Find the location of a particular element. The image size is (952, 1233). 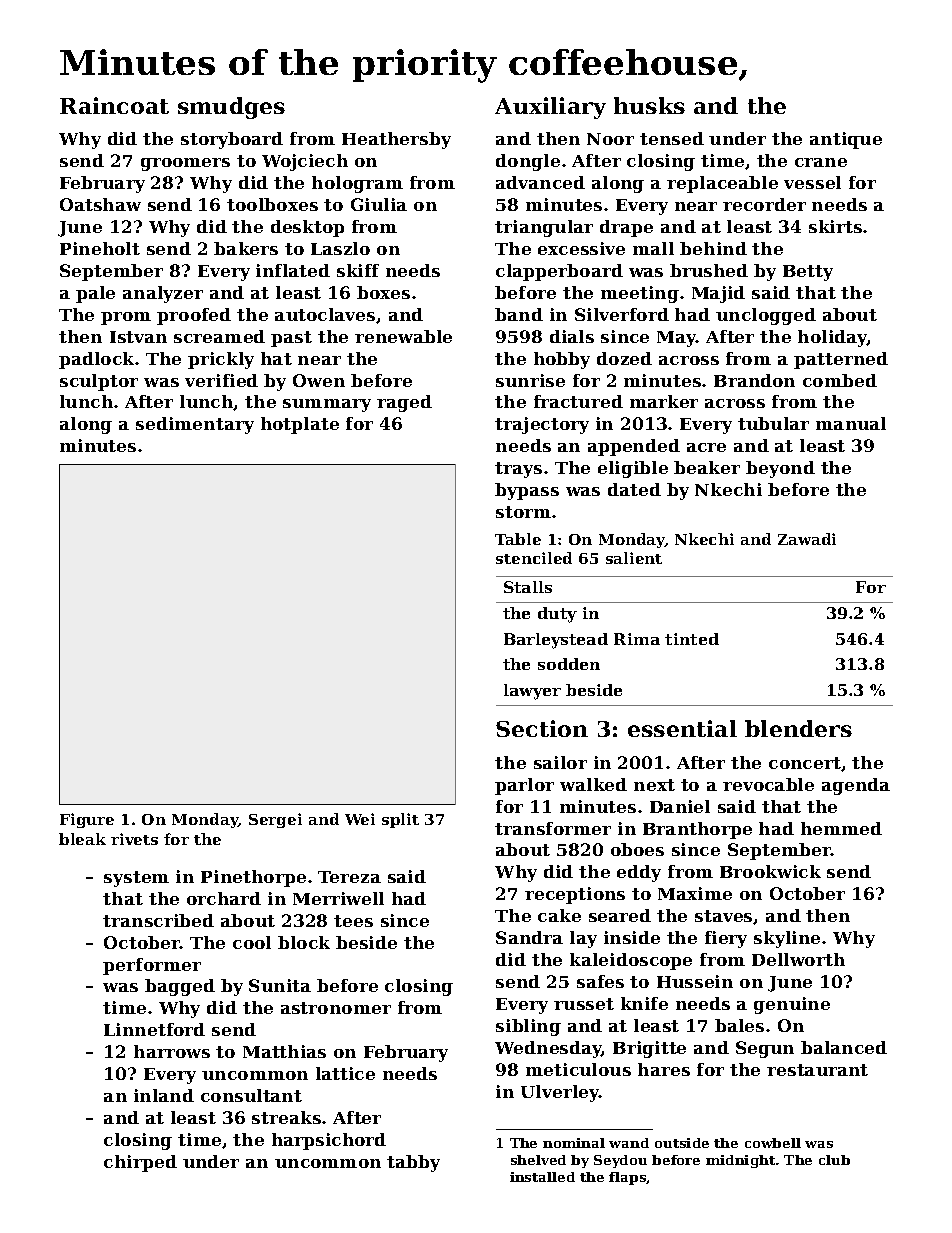

smudges is located at coordinates (231, 108).
